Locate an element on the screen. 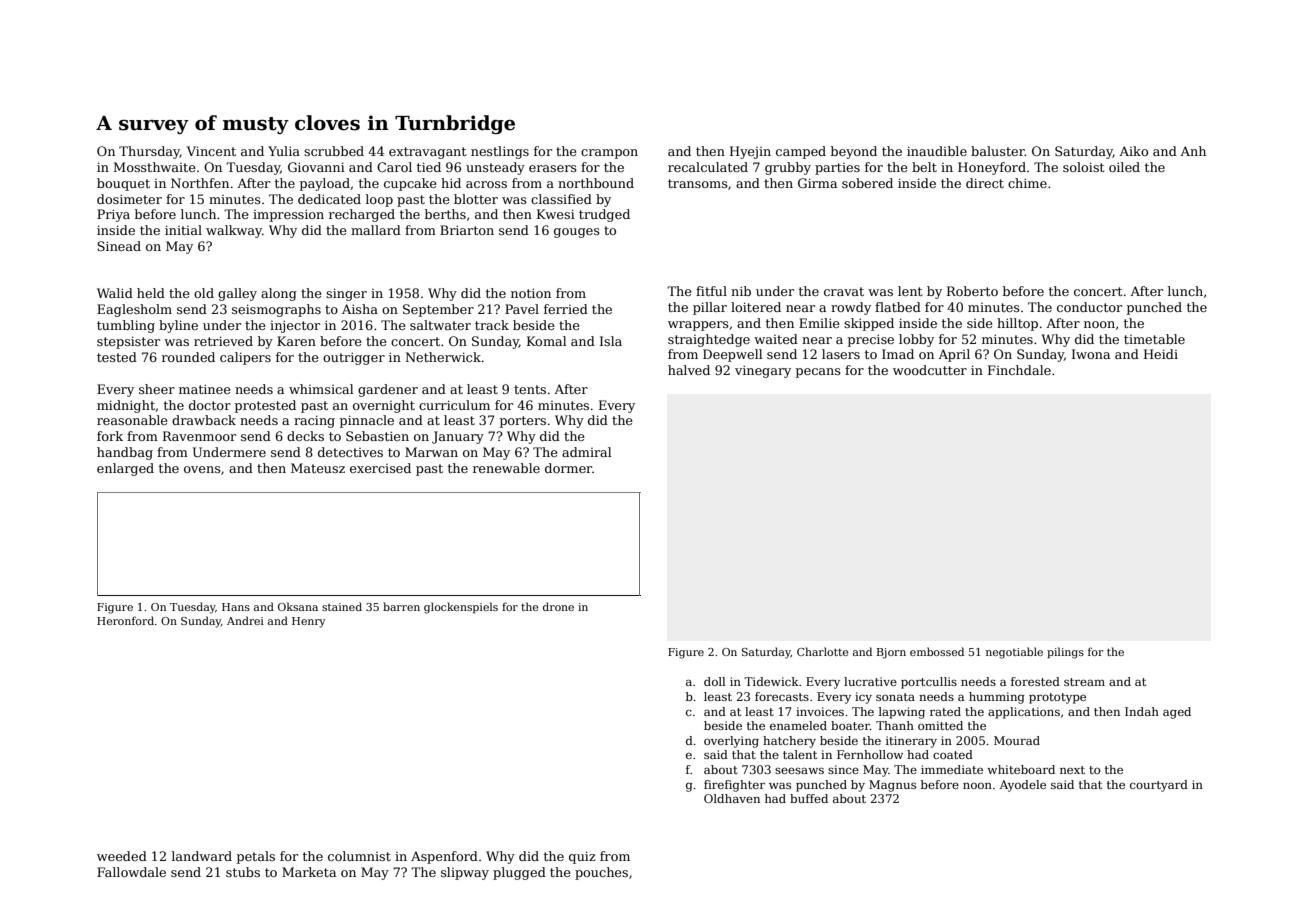  Komal is located at coordinates (547, 341).
